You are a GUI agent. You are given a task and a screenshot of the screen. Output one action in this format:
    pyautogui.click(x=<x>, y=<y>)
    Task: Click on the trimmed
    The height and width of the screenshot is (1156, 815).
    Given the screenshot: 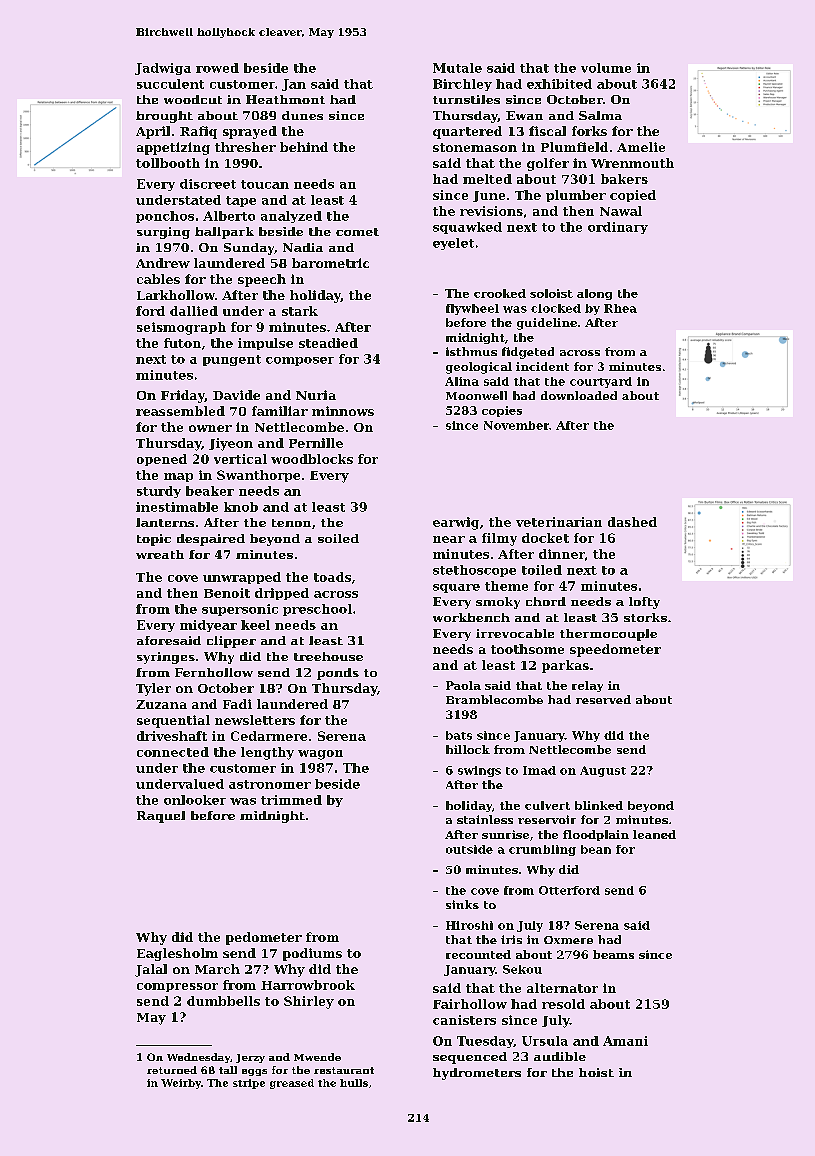 What is the action you would take?
    pyautogui.click(x=291, y=800)
